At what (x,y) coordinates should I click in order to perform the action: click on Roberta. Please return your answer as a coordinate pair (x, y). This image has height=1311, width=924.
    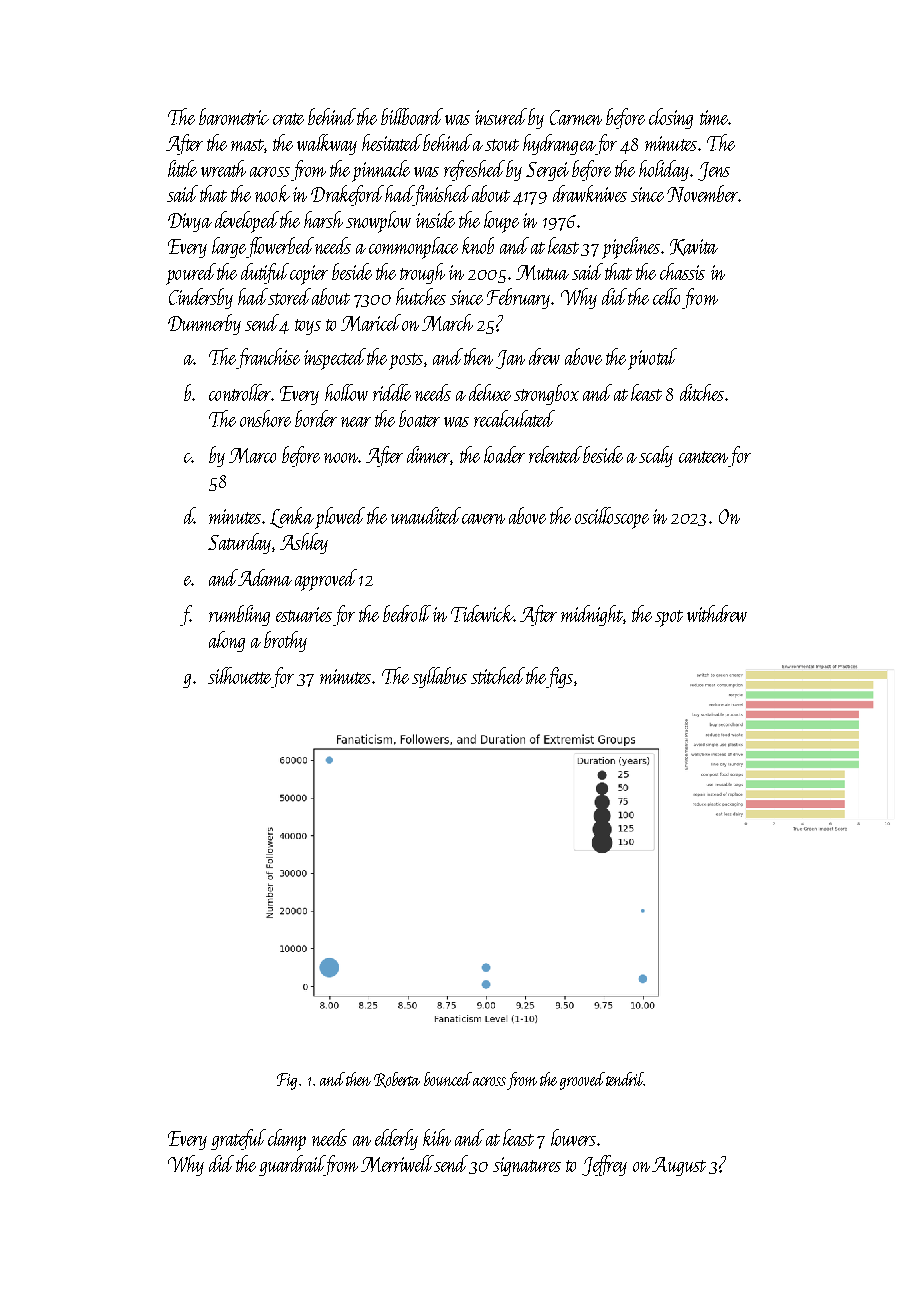
    Looking at the image, I should click on (397, 1080).
